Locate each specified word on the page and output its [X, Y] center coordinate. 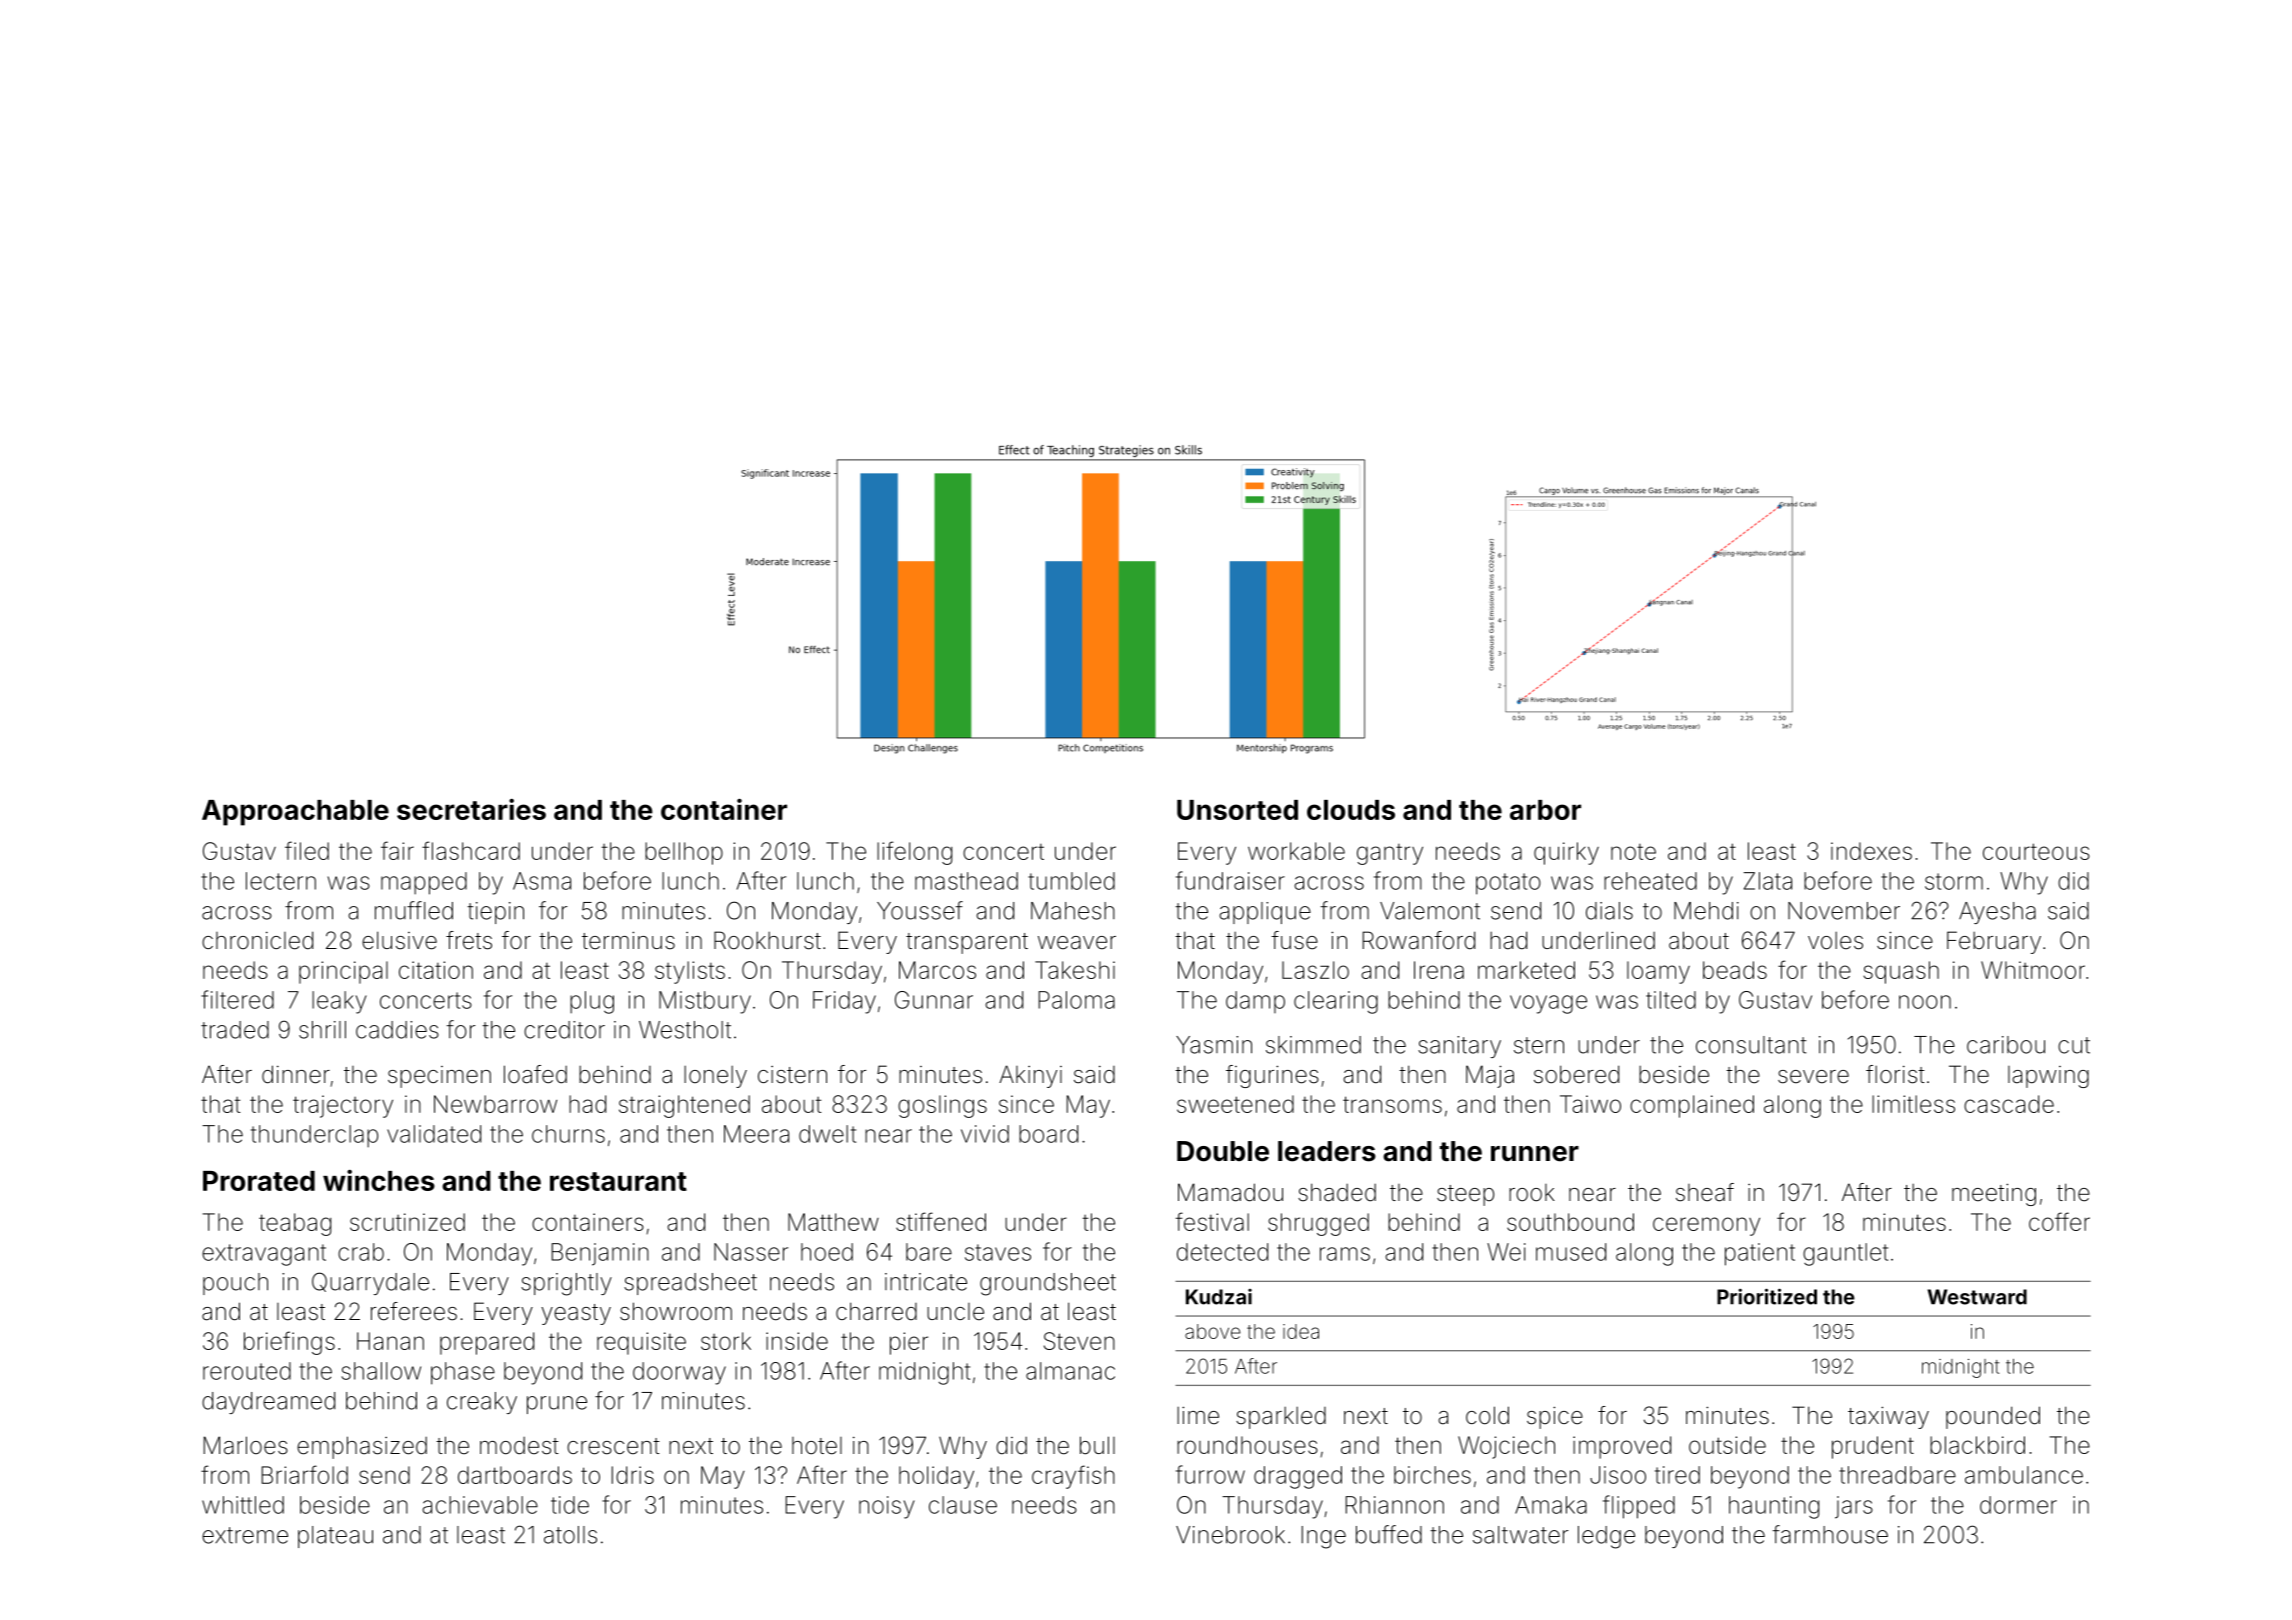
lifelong [914, 853]
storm [1954, 881]
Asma [542, 881]
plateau [335, 1537]
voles [1835, 941]
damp [1255, 1002]
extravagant [264, 1255]
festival [1212, 1221]
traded [235, 1030]
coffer [2059, 1221]
